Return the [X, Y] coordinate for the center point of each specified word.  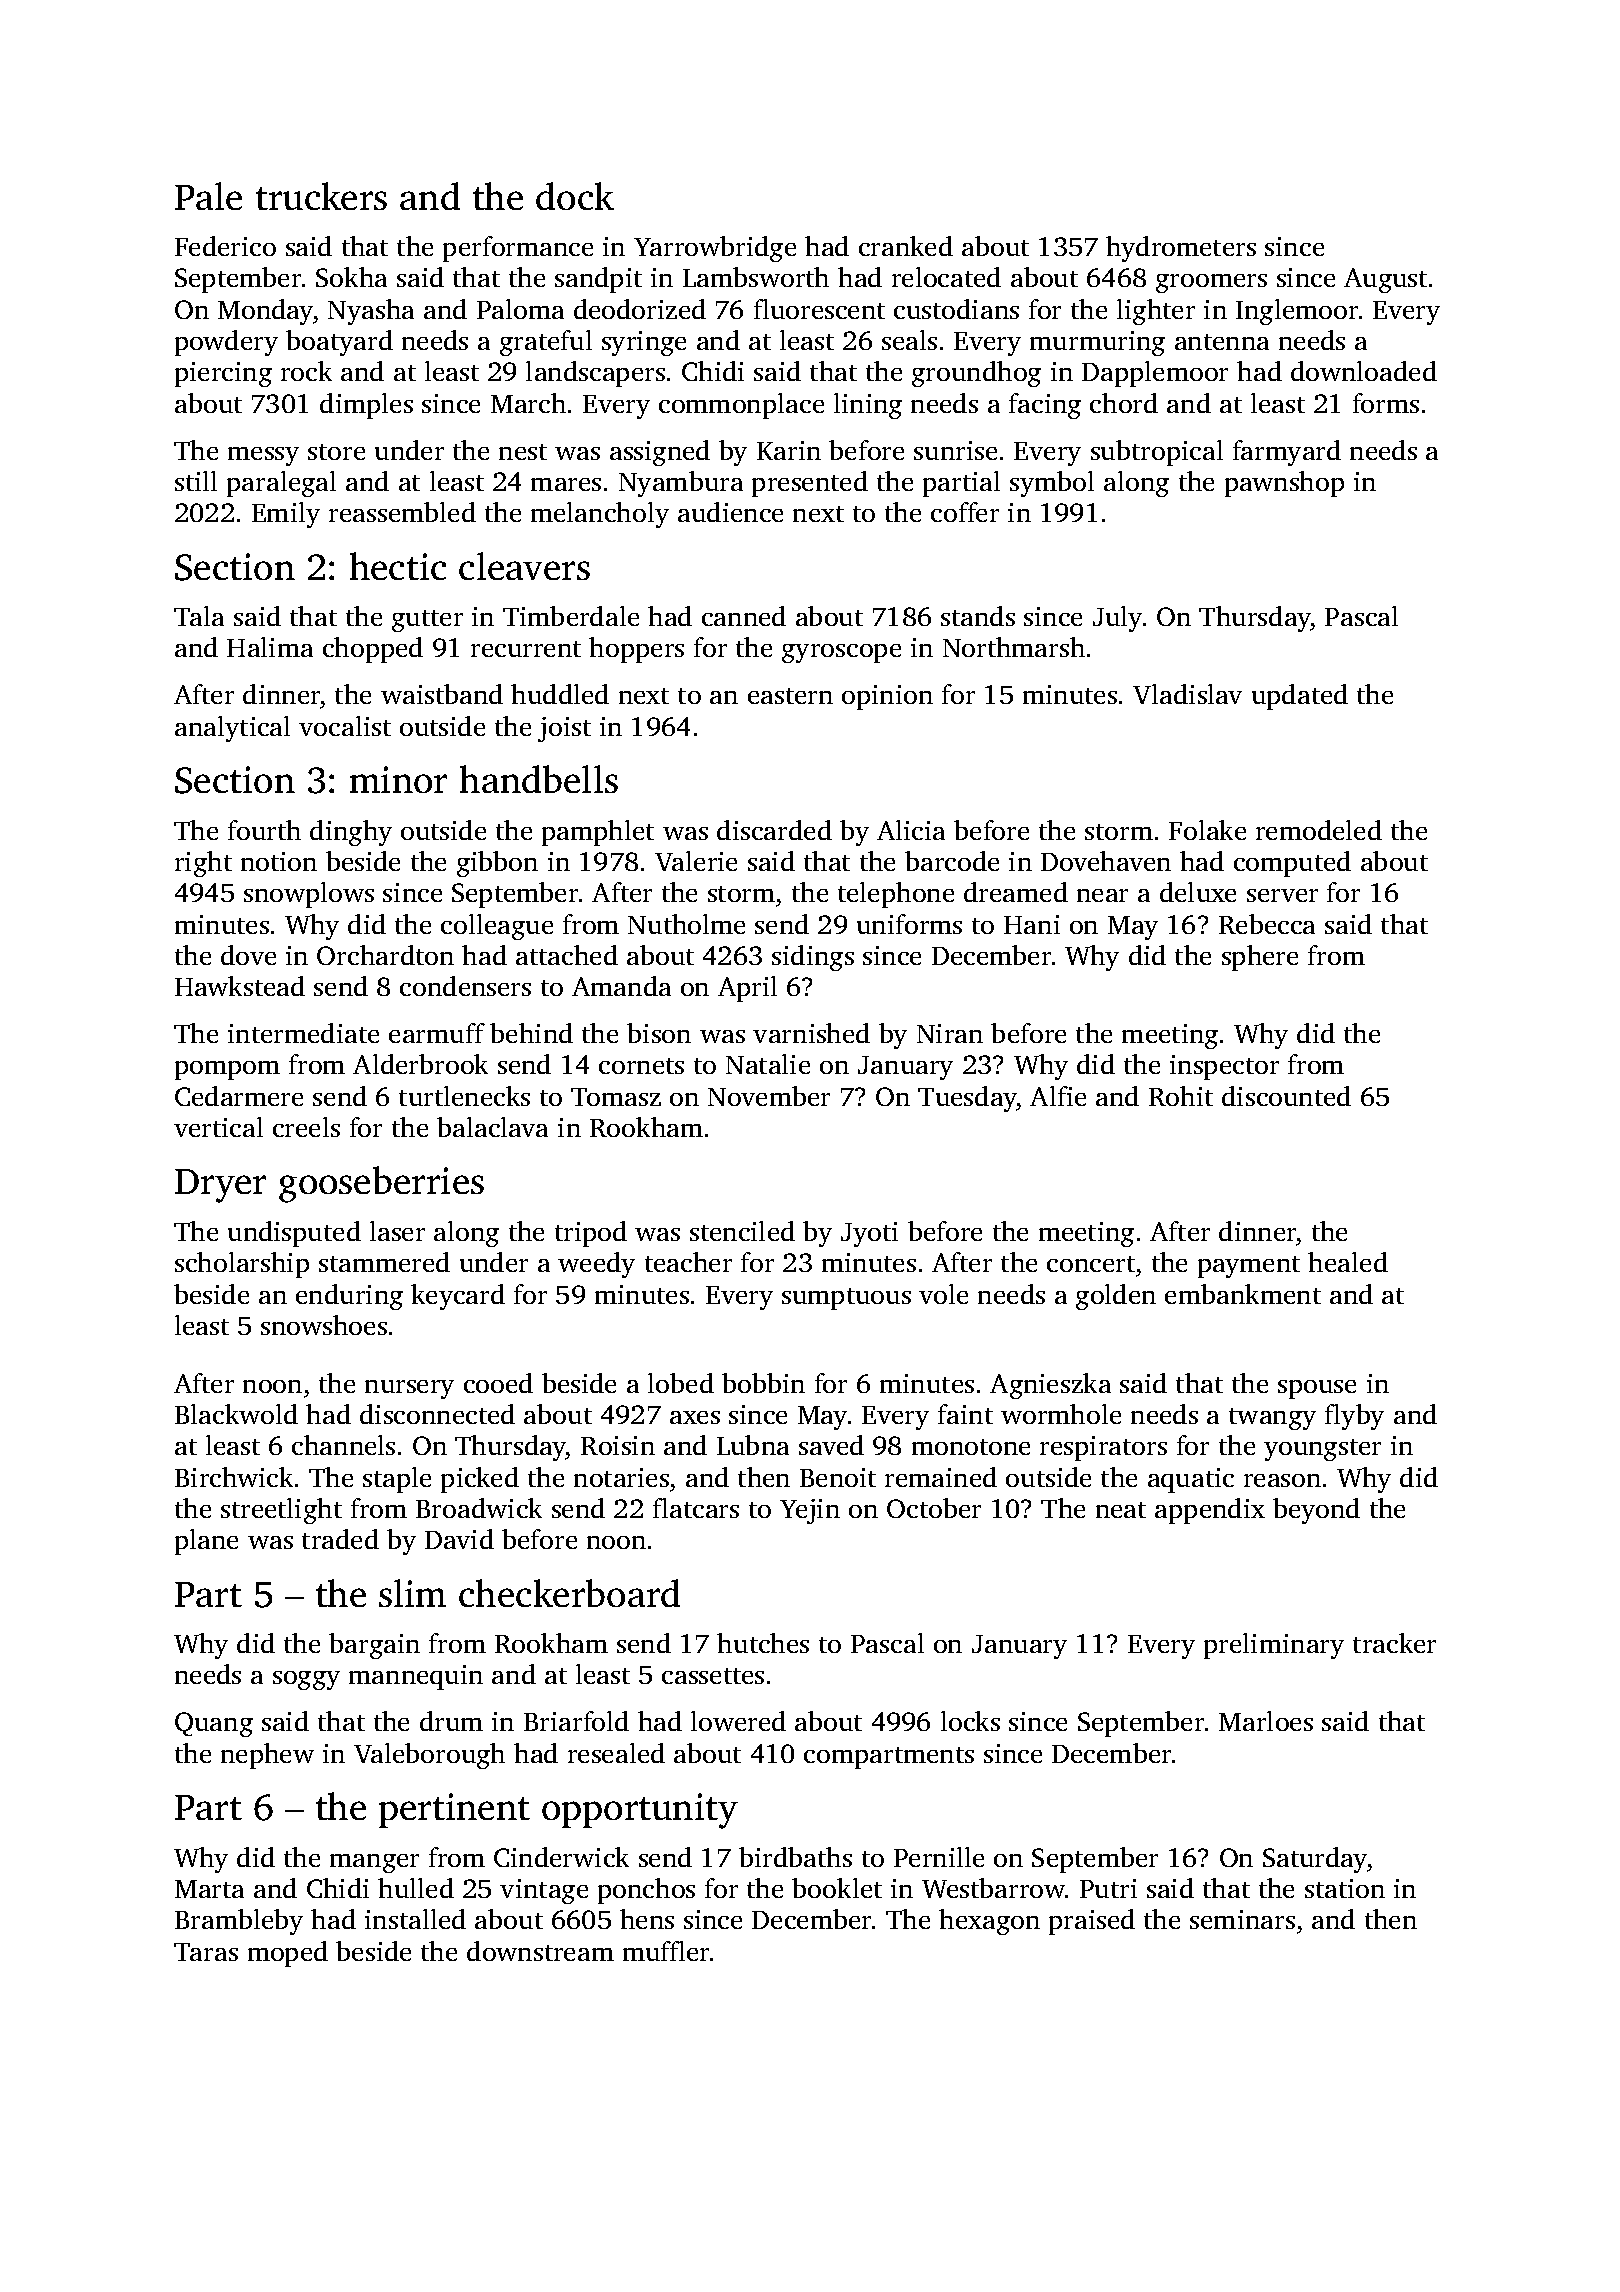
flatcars [696, 1508]
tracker [1394, 1643]
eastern [790, 696]
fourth [264, 830]
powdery [226, 343]
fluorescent [819, 309]
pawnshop [1284, 484]
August [1385, 280]
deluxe [1198, 892]
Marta [209, 1889]
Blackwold [236, 1414]
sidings [813, 958]
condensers [465, 986]
